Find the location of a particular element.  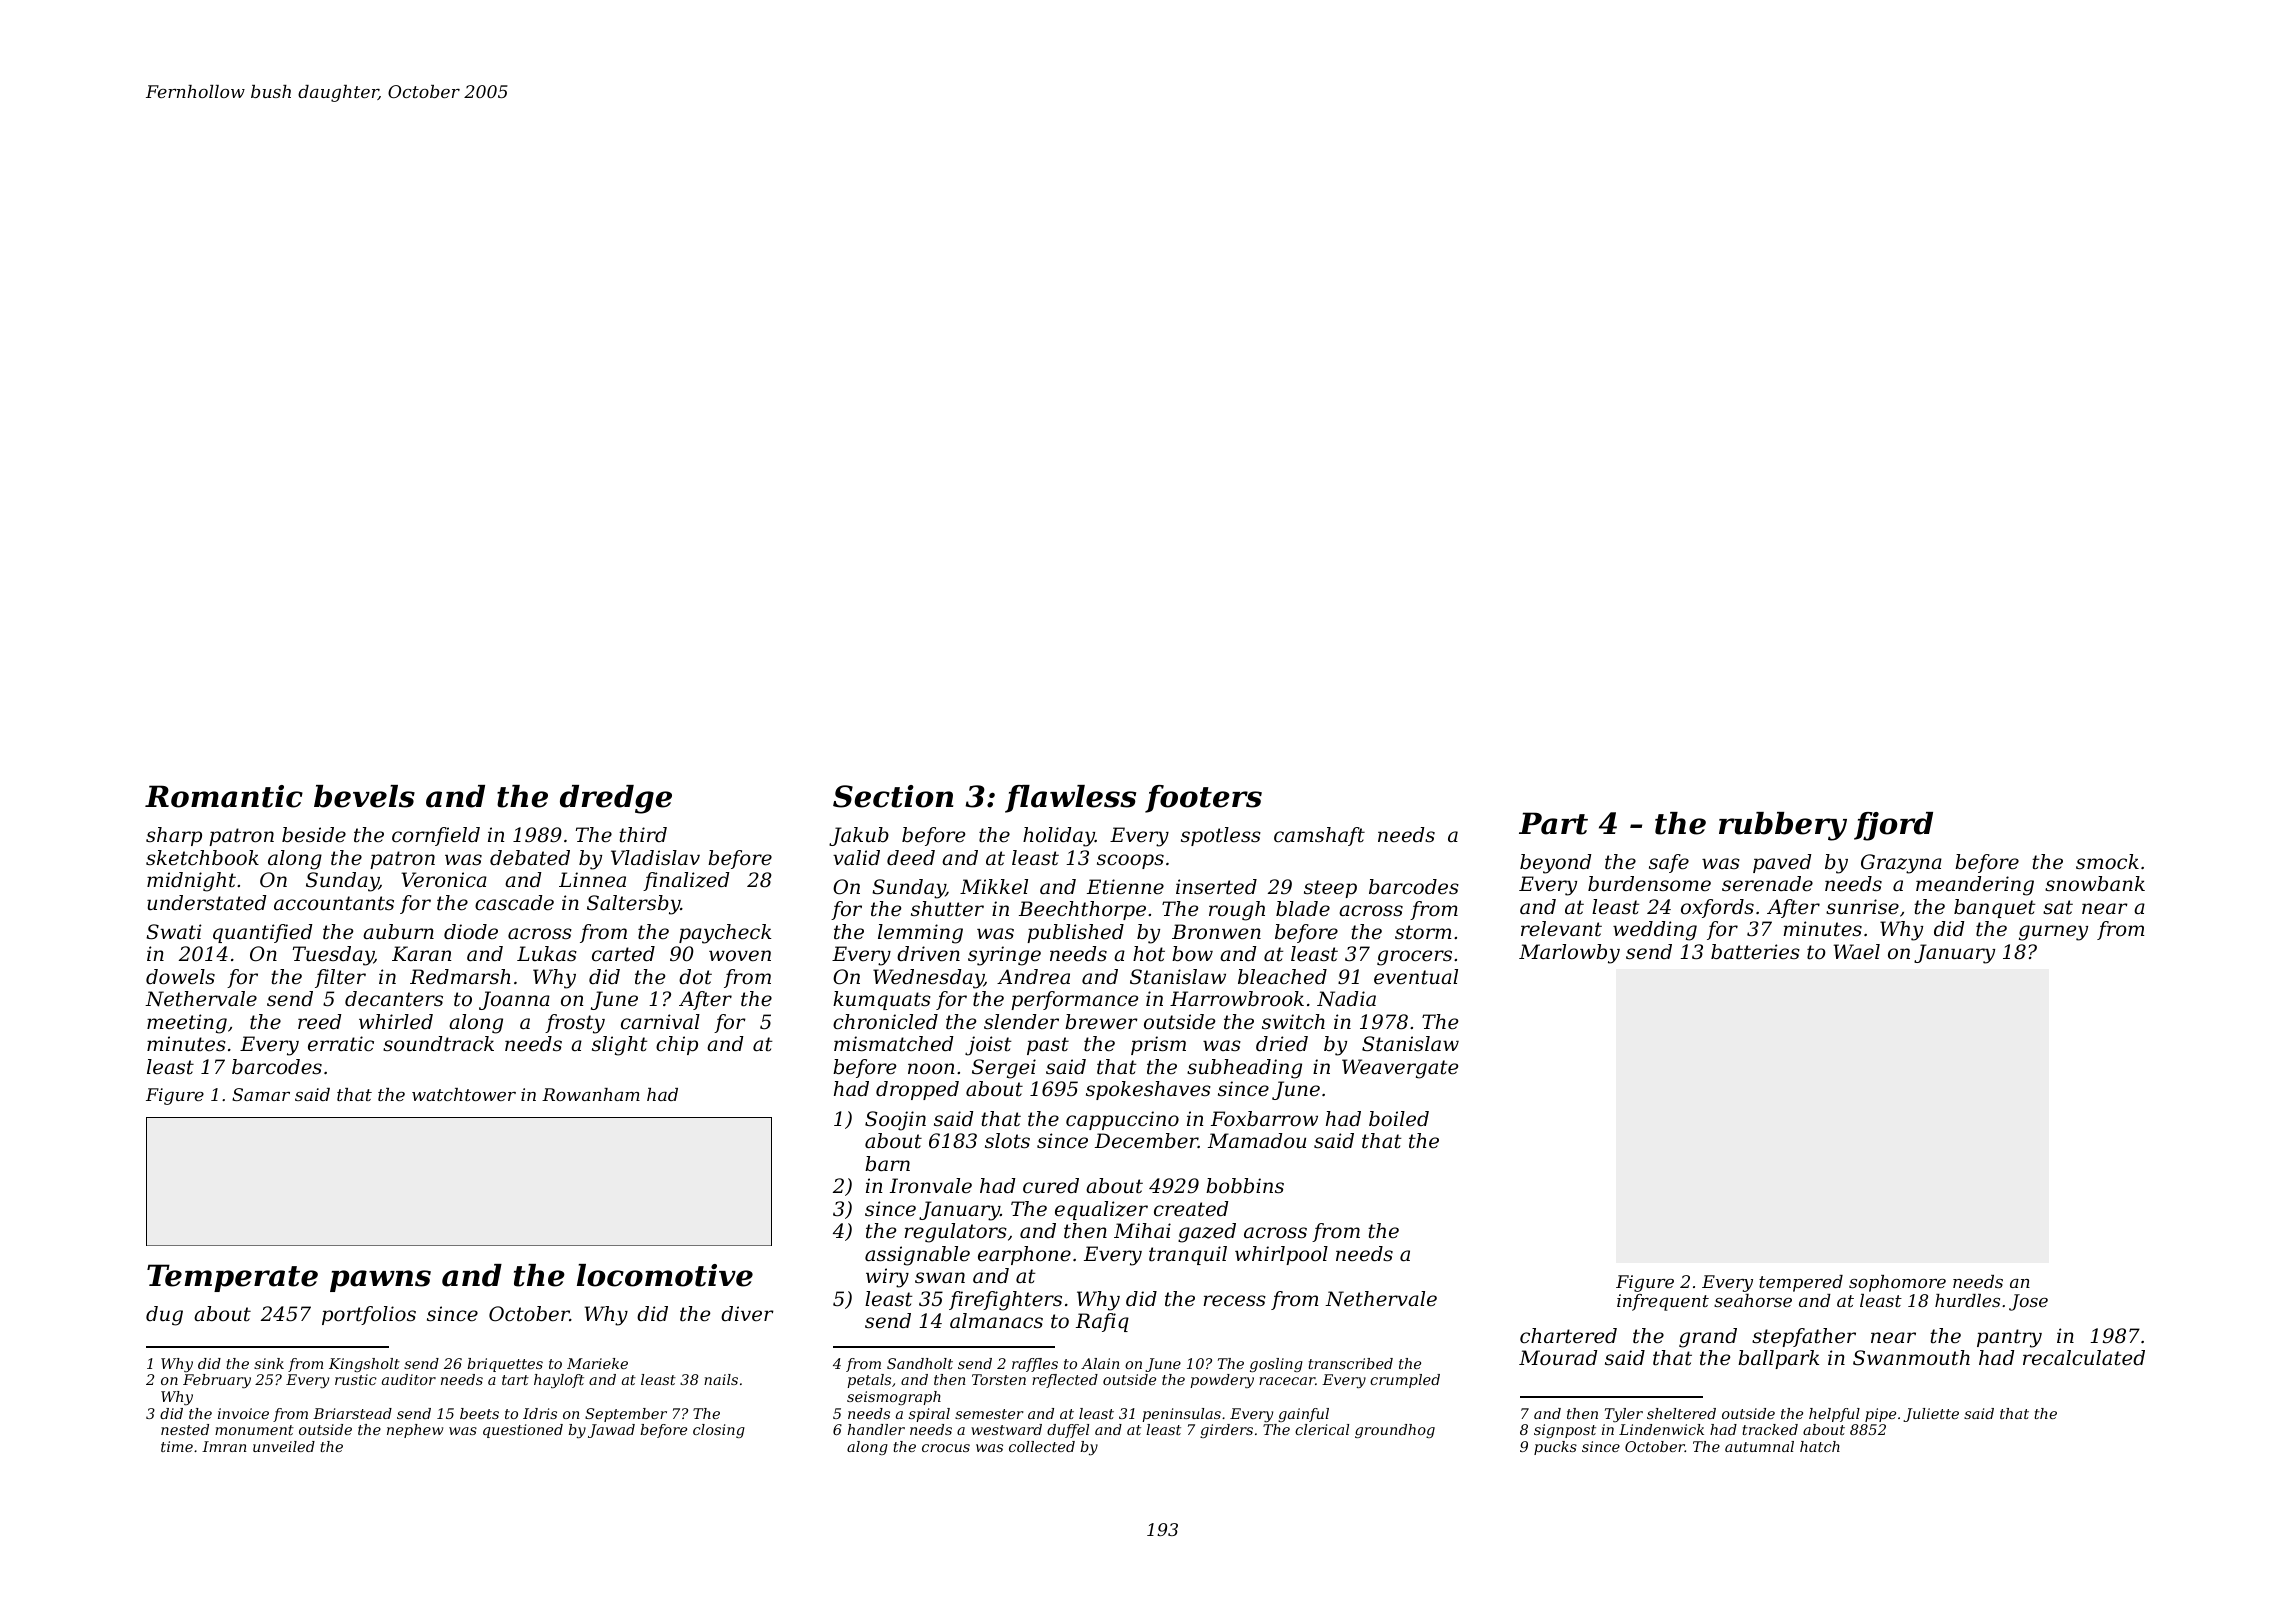

barn is located at coordinates (887, 1164).
